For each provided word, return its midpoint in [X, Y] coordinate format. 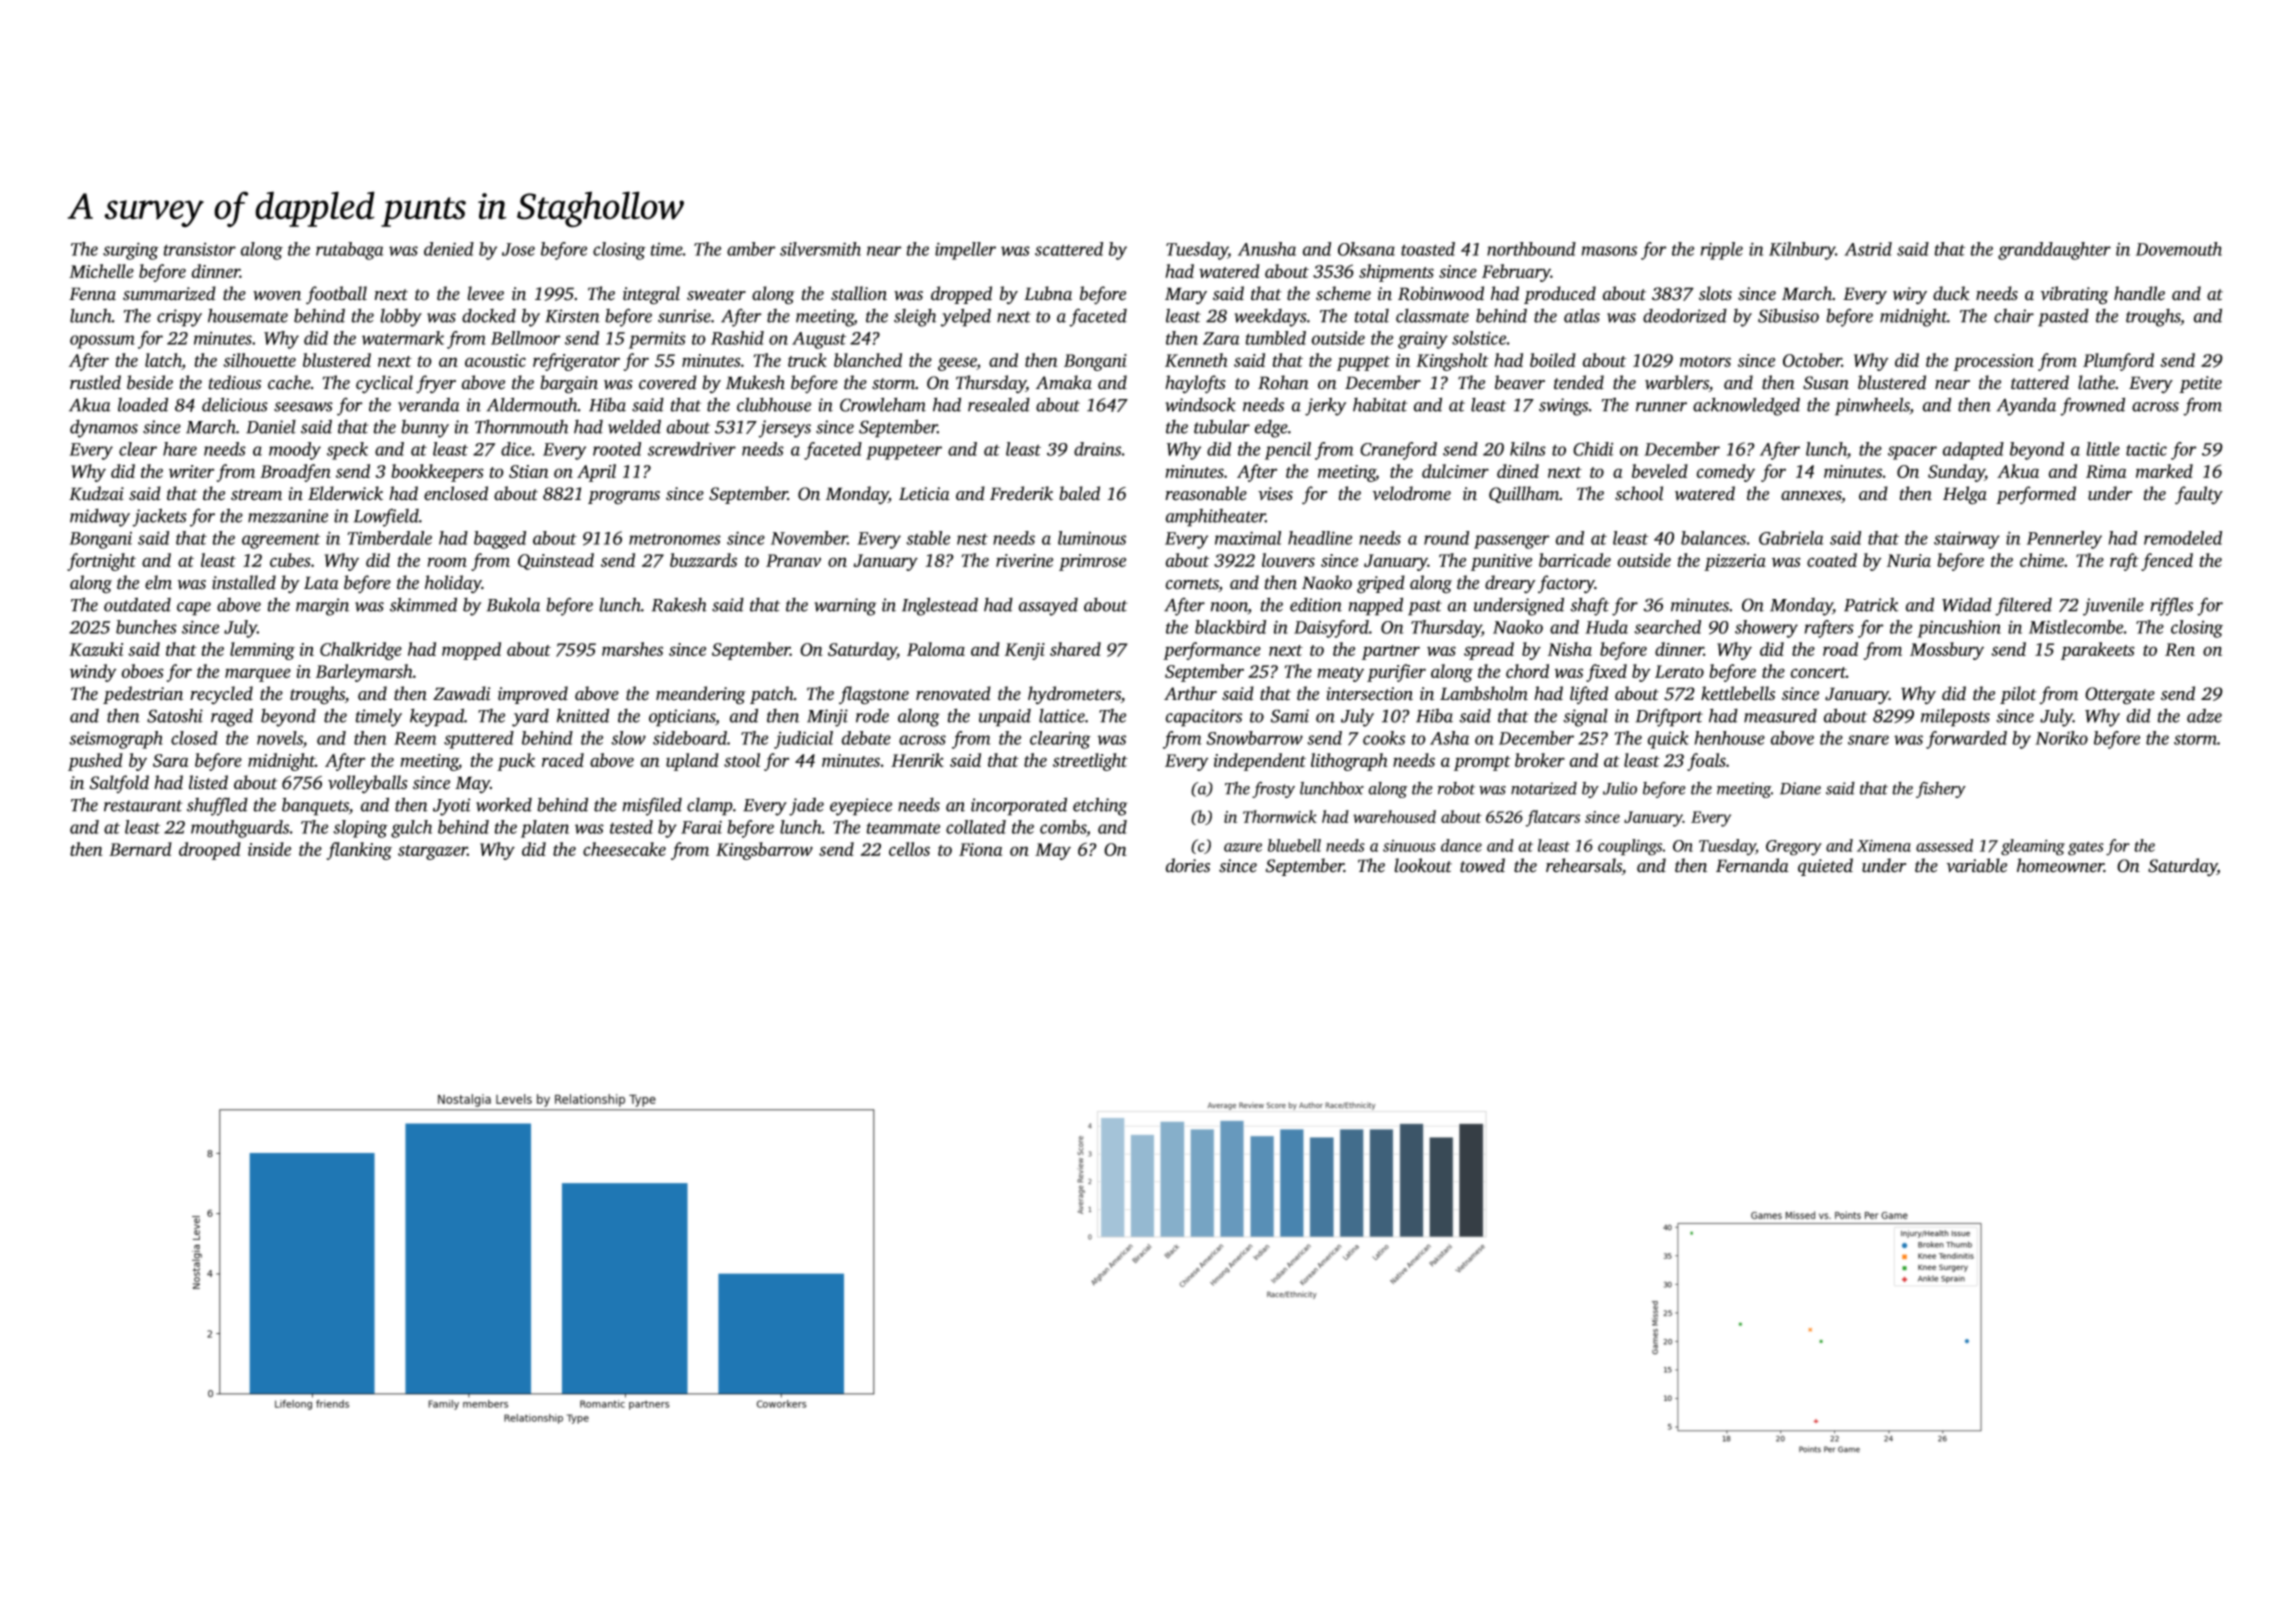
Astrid [1868, 249]
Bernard [140, 849]
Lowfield [386, 517]
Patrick [1871, 605]
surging [131, 251]
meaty [1340, 674]
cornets [1192, 585]
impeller [965, 251]
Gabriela [1791, 538]
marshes [632, 649]
